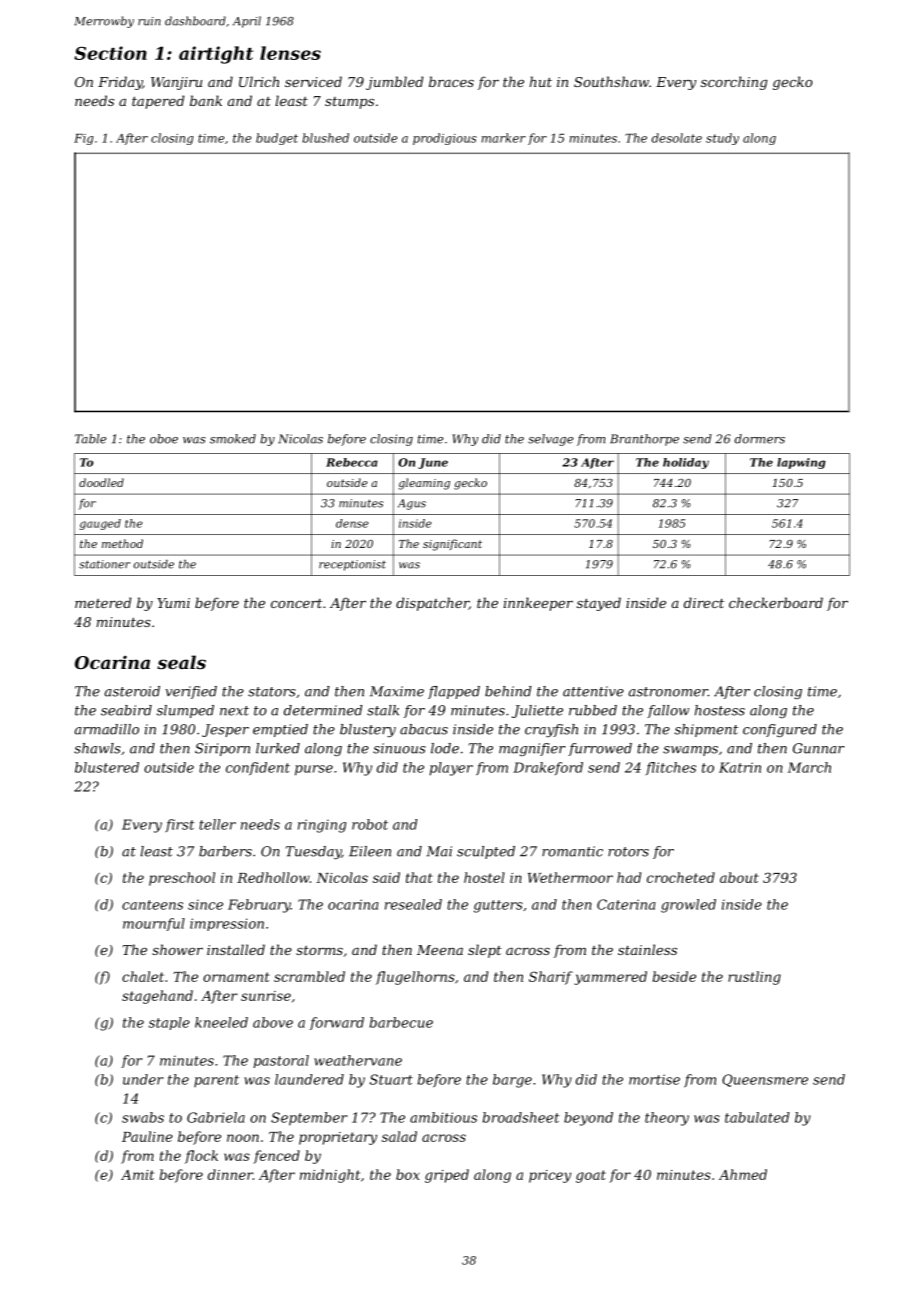  Describe the element at coordinates (819, 748) in the image. I see `Gunnar` at that location.
